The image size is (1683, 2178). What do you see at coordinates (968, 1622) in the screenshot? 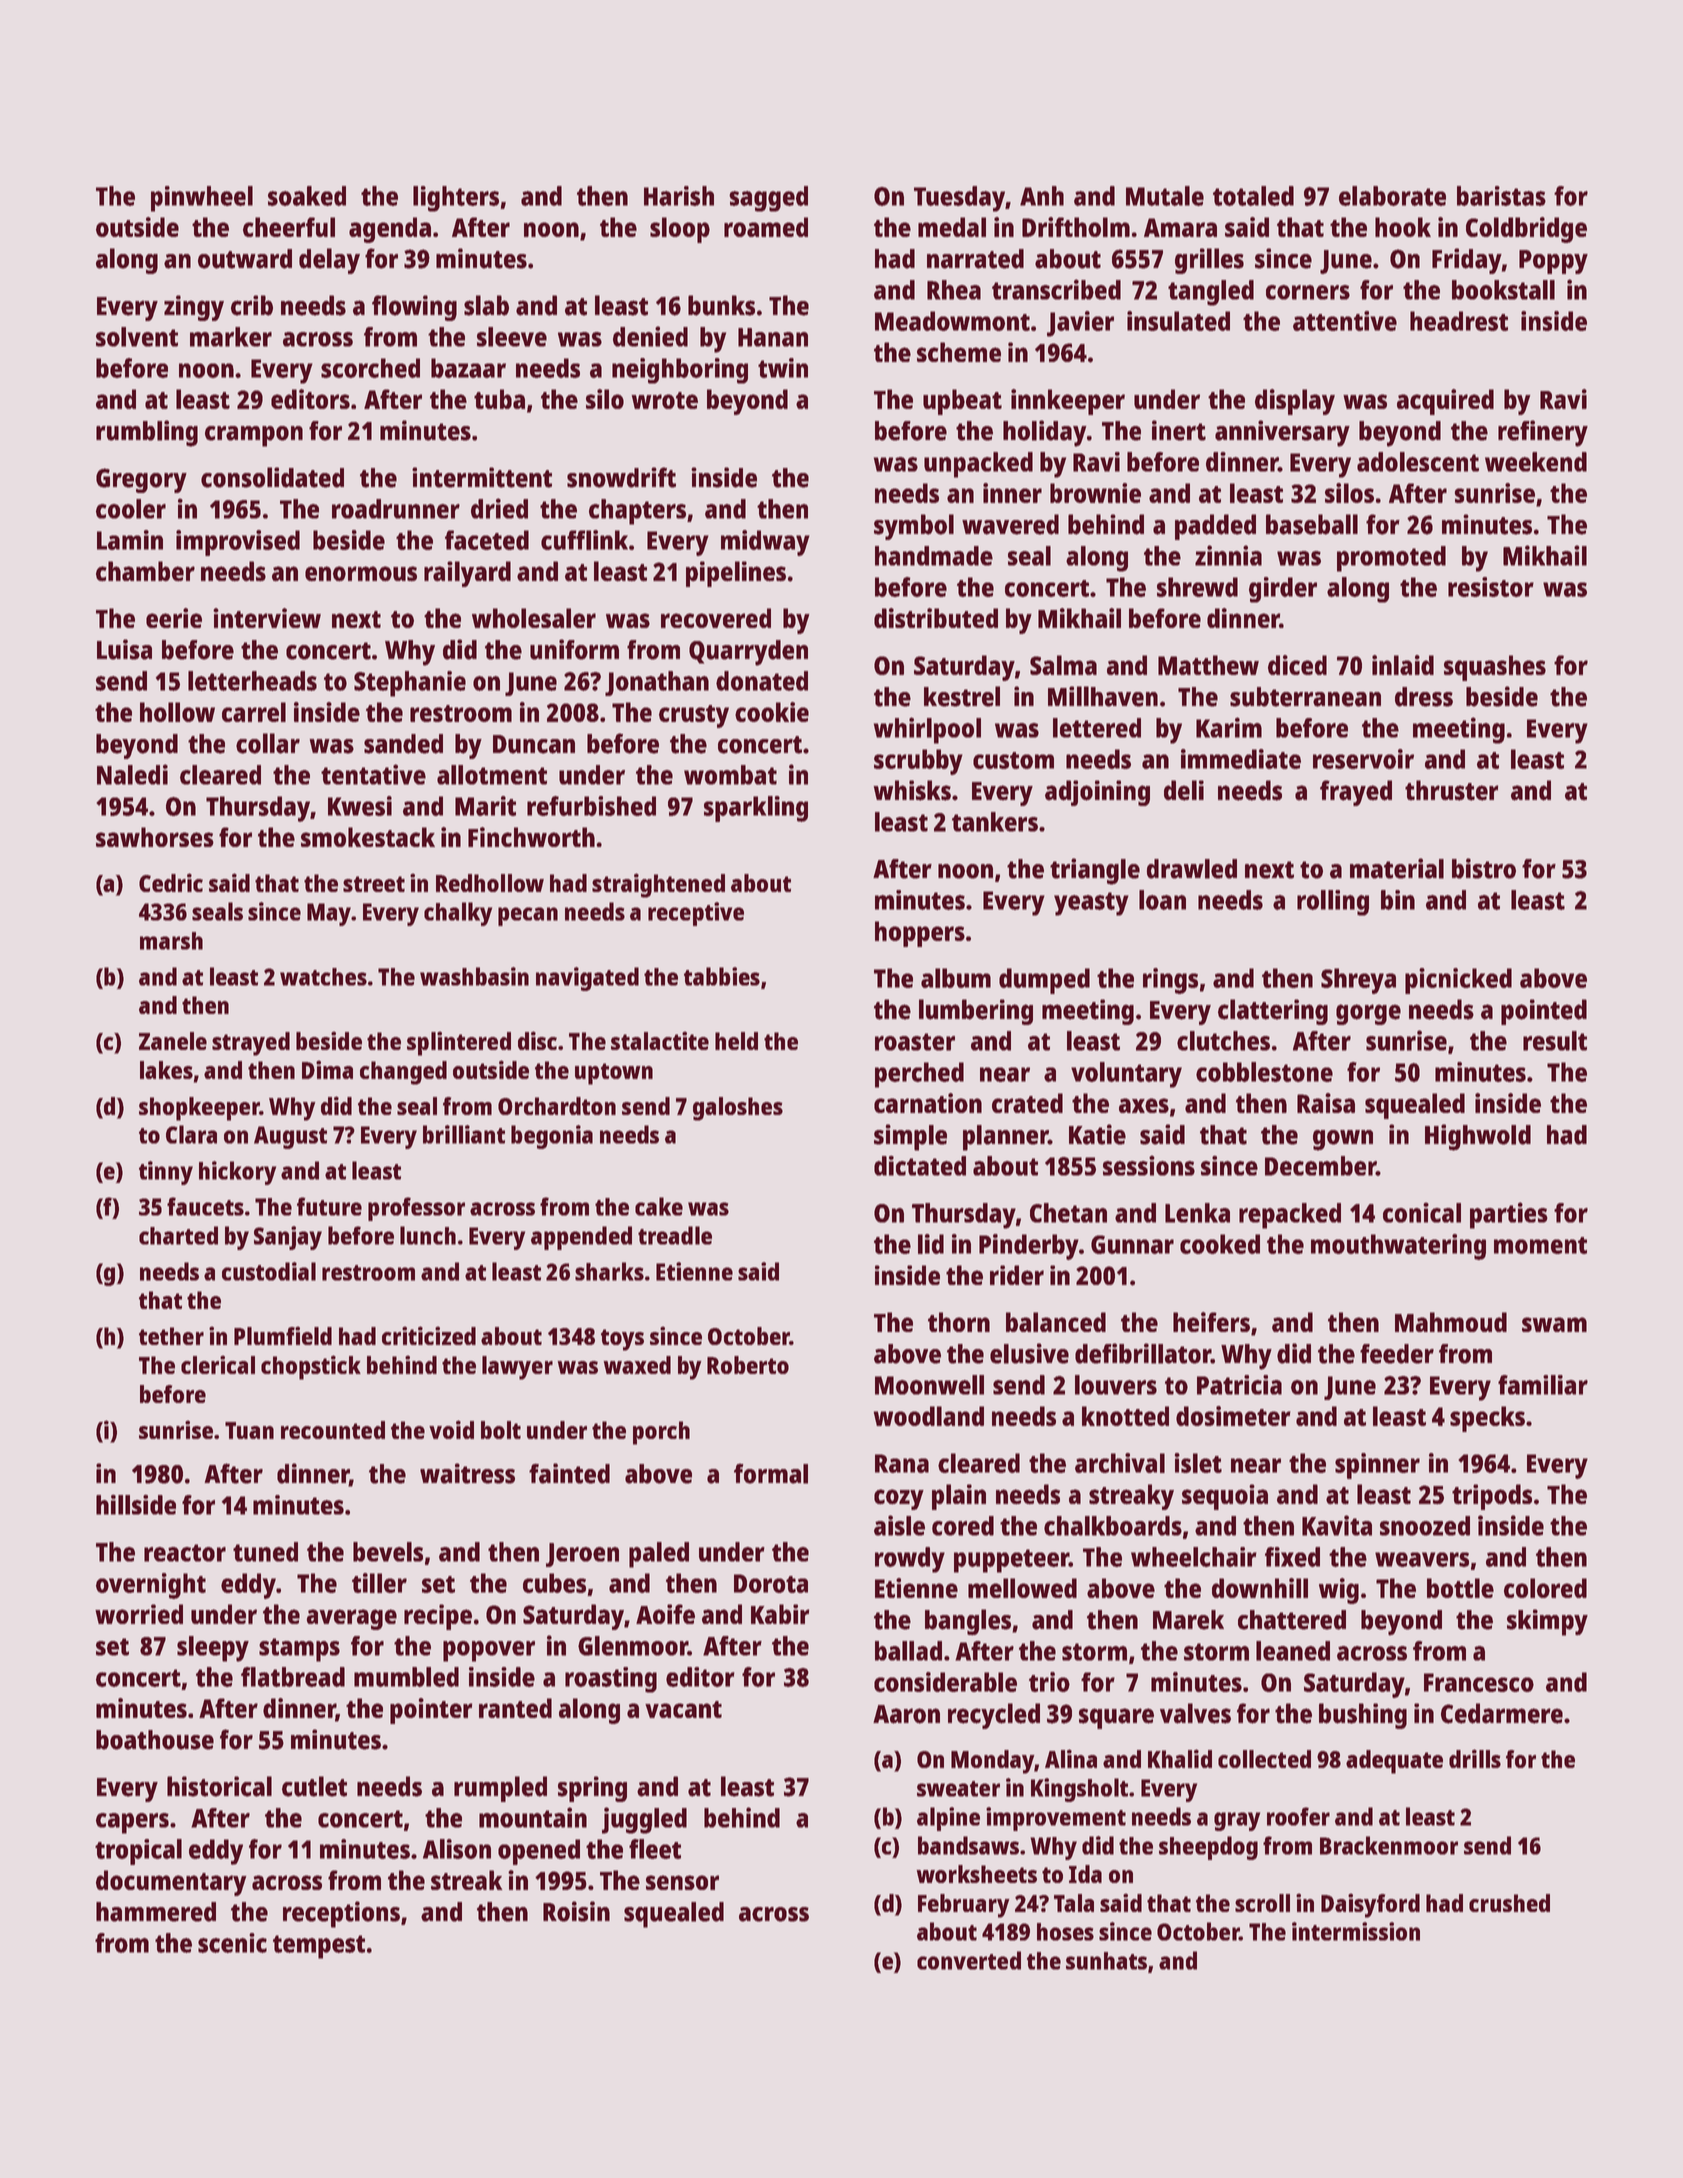
I see `bangles` at bounding box center [968, 1622].
